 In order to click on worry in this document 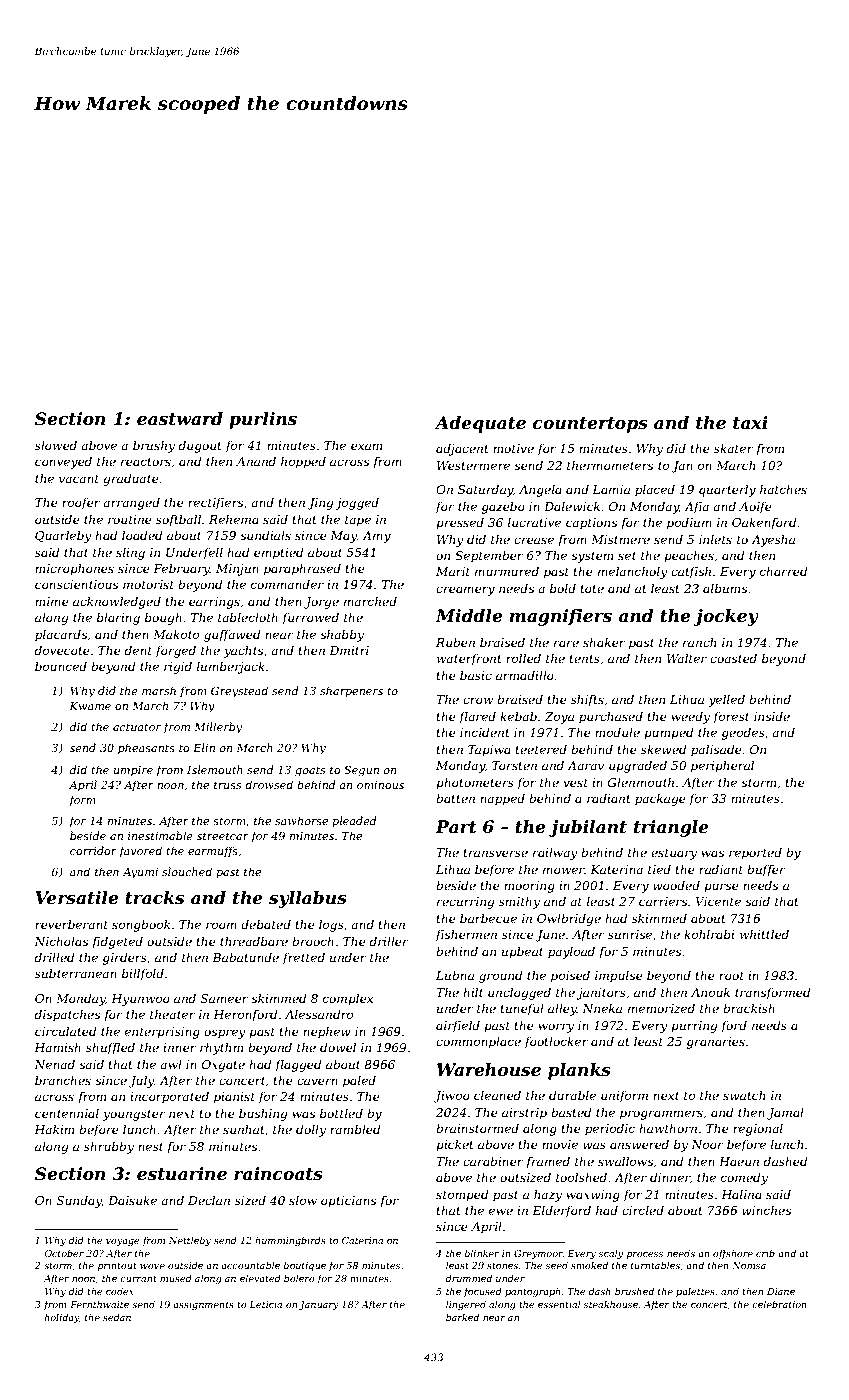, I will do `click(556, 1028)`.
